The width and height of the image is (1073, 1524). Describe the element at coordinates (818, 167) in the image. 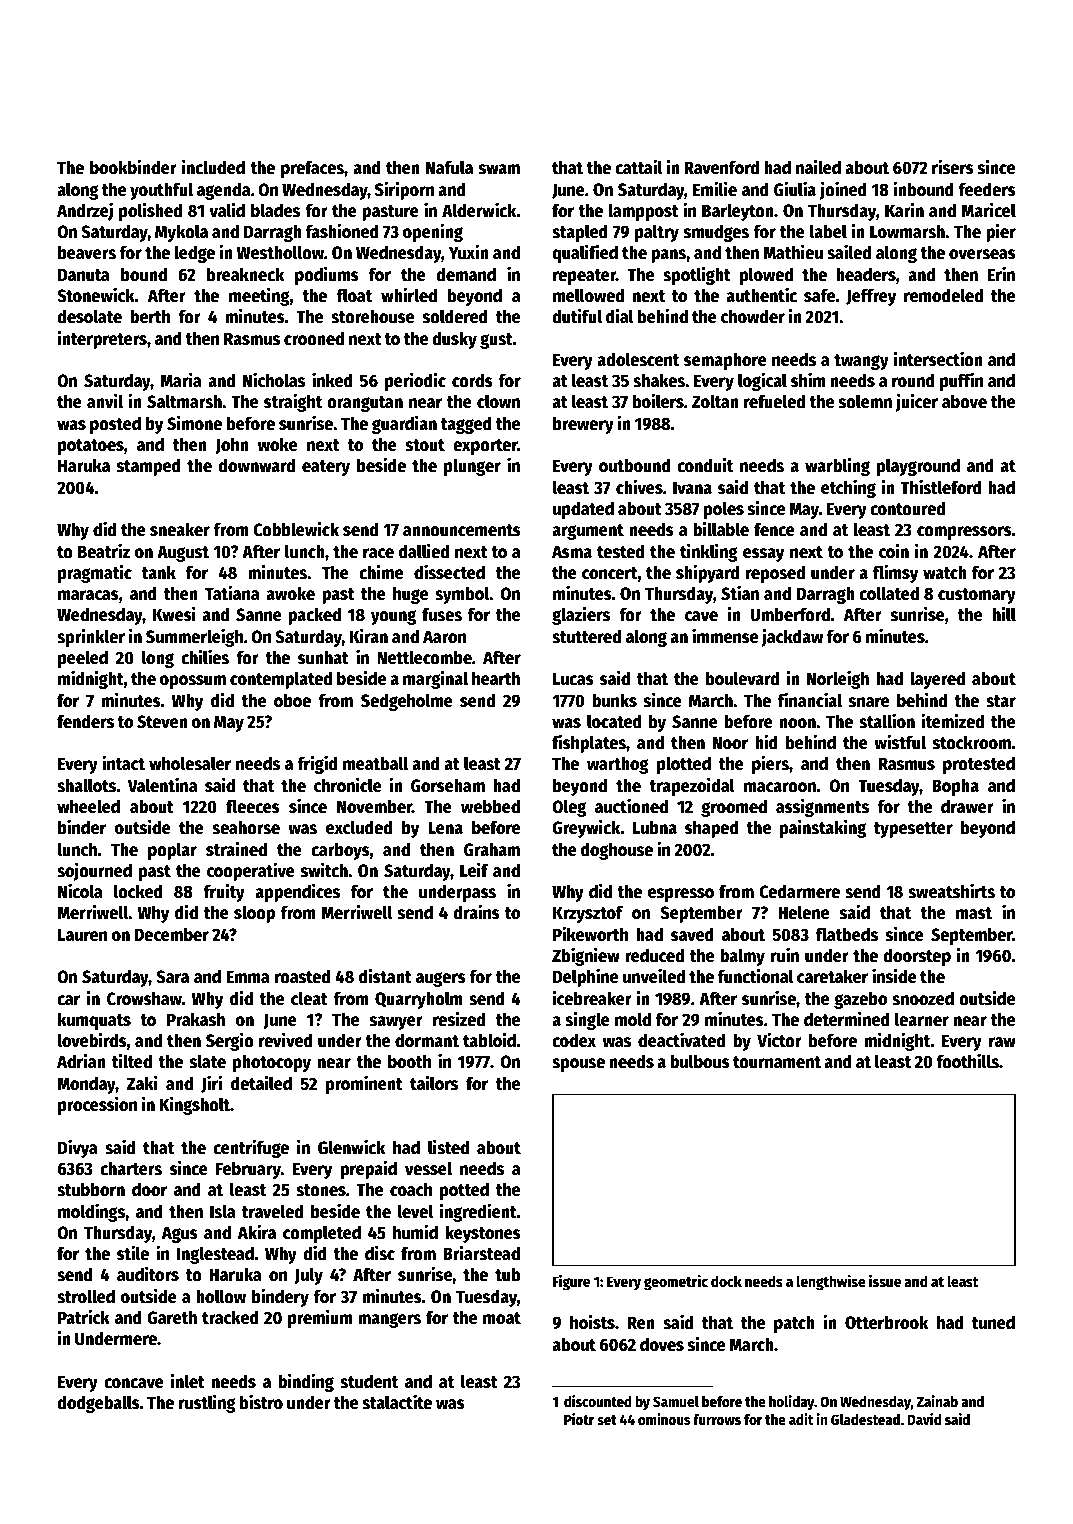

I see `nailed` at that location.
